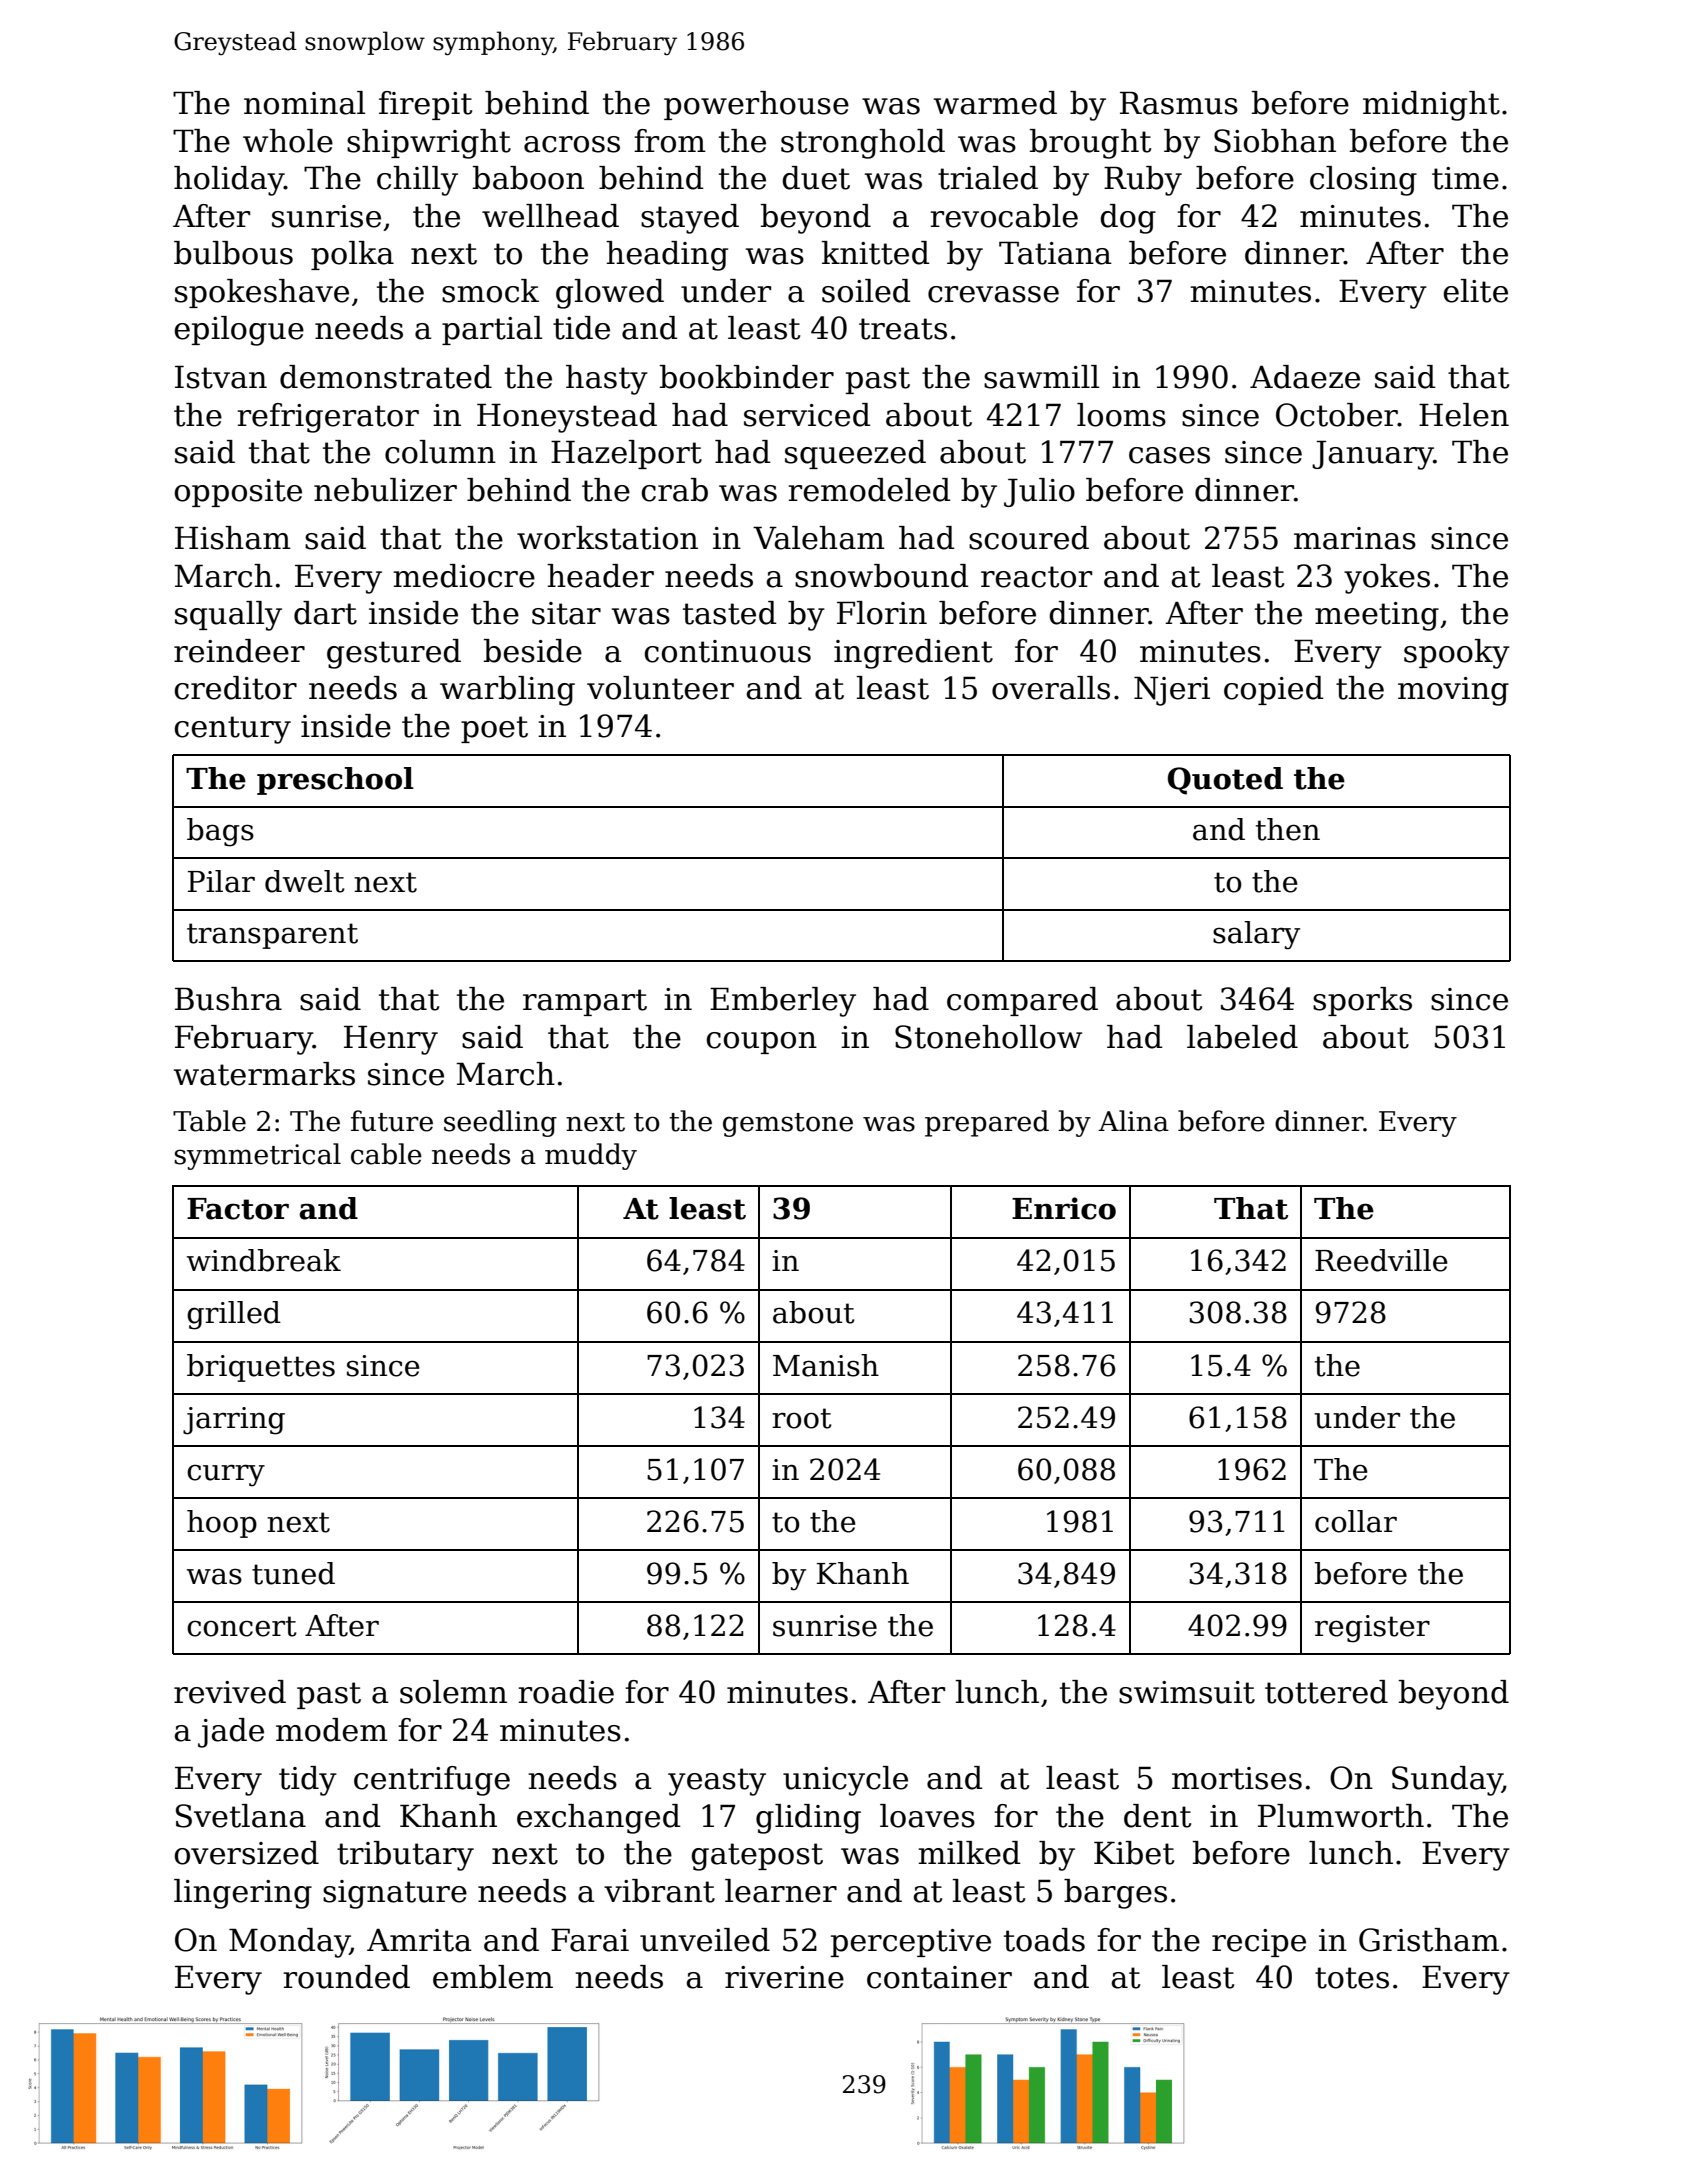 The height and width of the image is (2178, 1683). I want to click on root, so click(802, 1418).
